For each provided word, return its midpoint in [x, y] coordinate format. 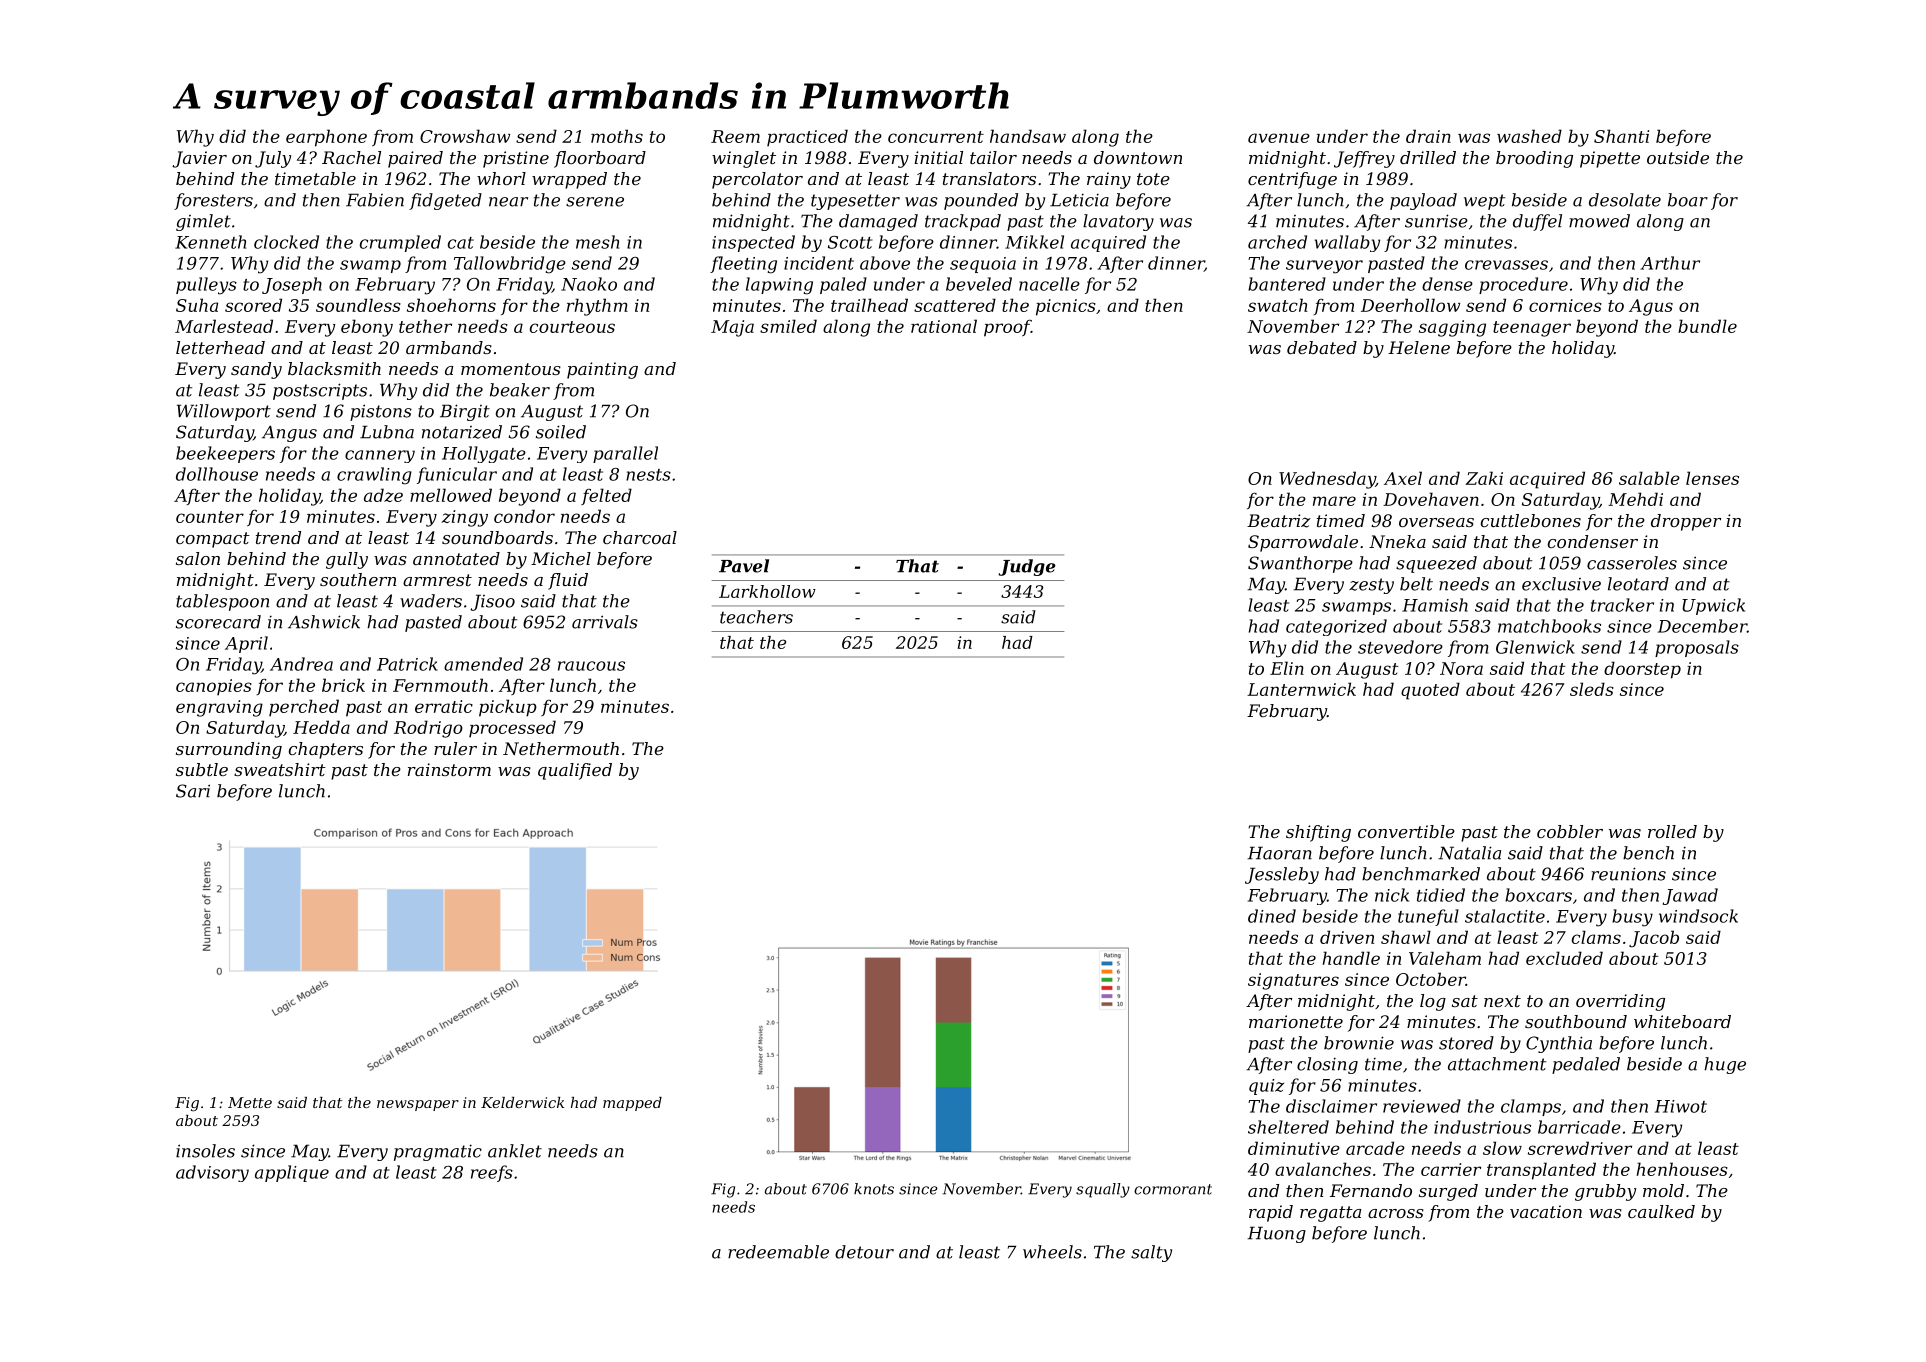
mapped [632, 1104]
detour [864, 1252]
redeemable [778, 1252]
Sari [193, 791]
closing [1327, 1065]
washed [1529, 136]
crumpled [400, 243]
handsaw [1028, 136]
